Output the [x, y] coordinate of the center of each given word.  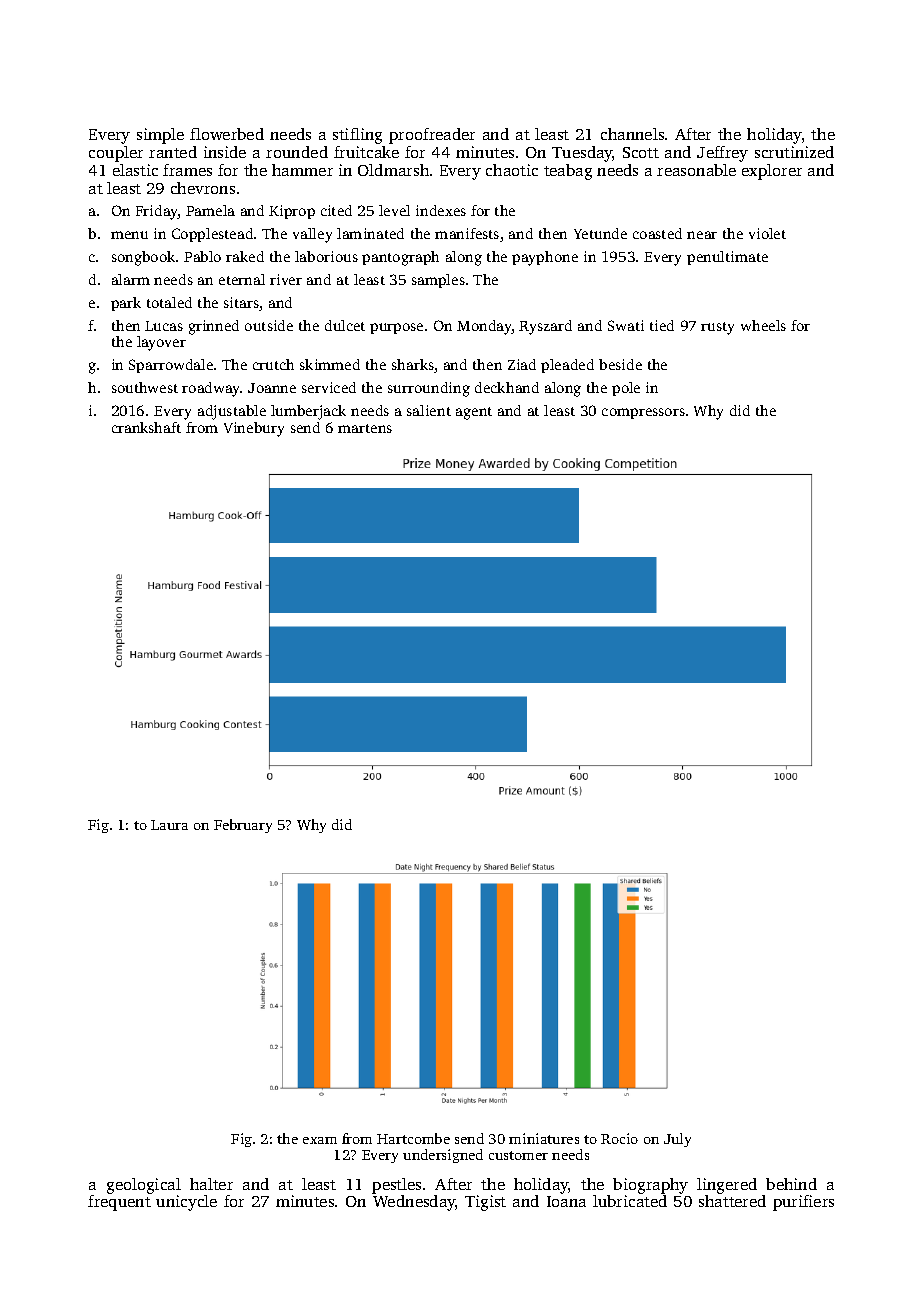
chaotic [512, 170]
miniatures [544, 1138]
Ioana [566, 1201]
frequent [119, 1203]
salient [429, 410]
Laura [169, 825]
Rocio [619, 1138]
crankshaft [146, 427]
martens [365, 428]
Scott [641, 152]
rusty [717, 328]
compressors [643, 413]
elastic [135, 170]
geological [144, 1186]
